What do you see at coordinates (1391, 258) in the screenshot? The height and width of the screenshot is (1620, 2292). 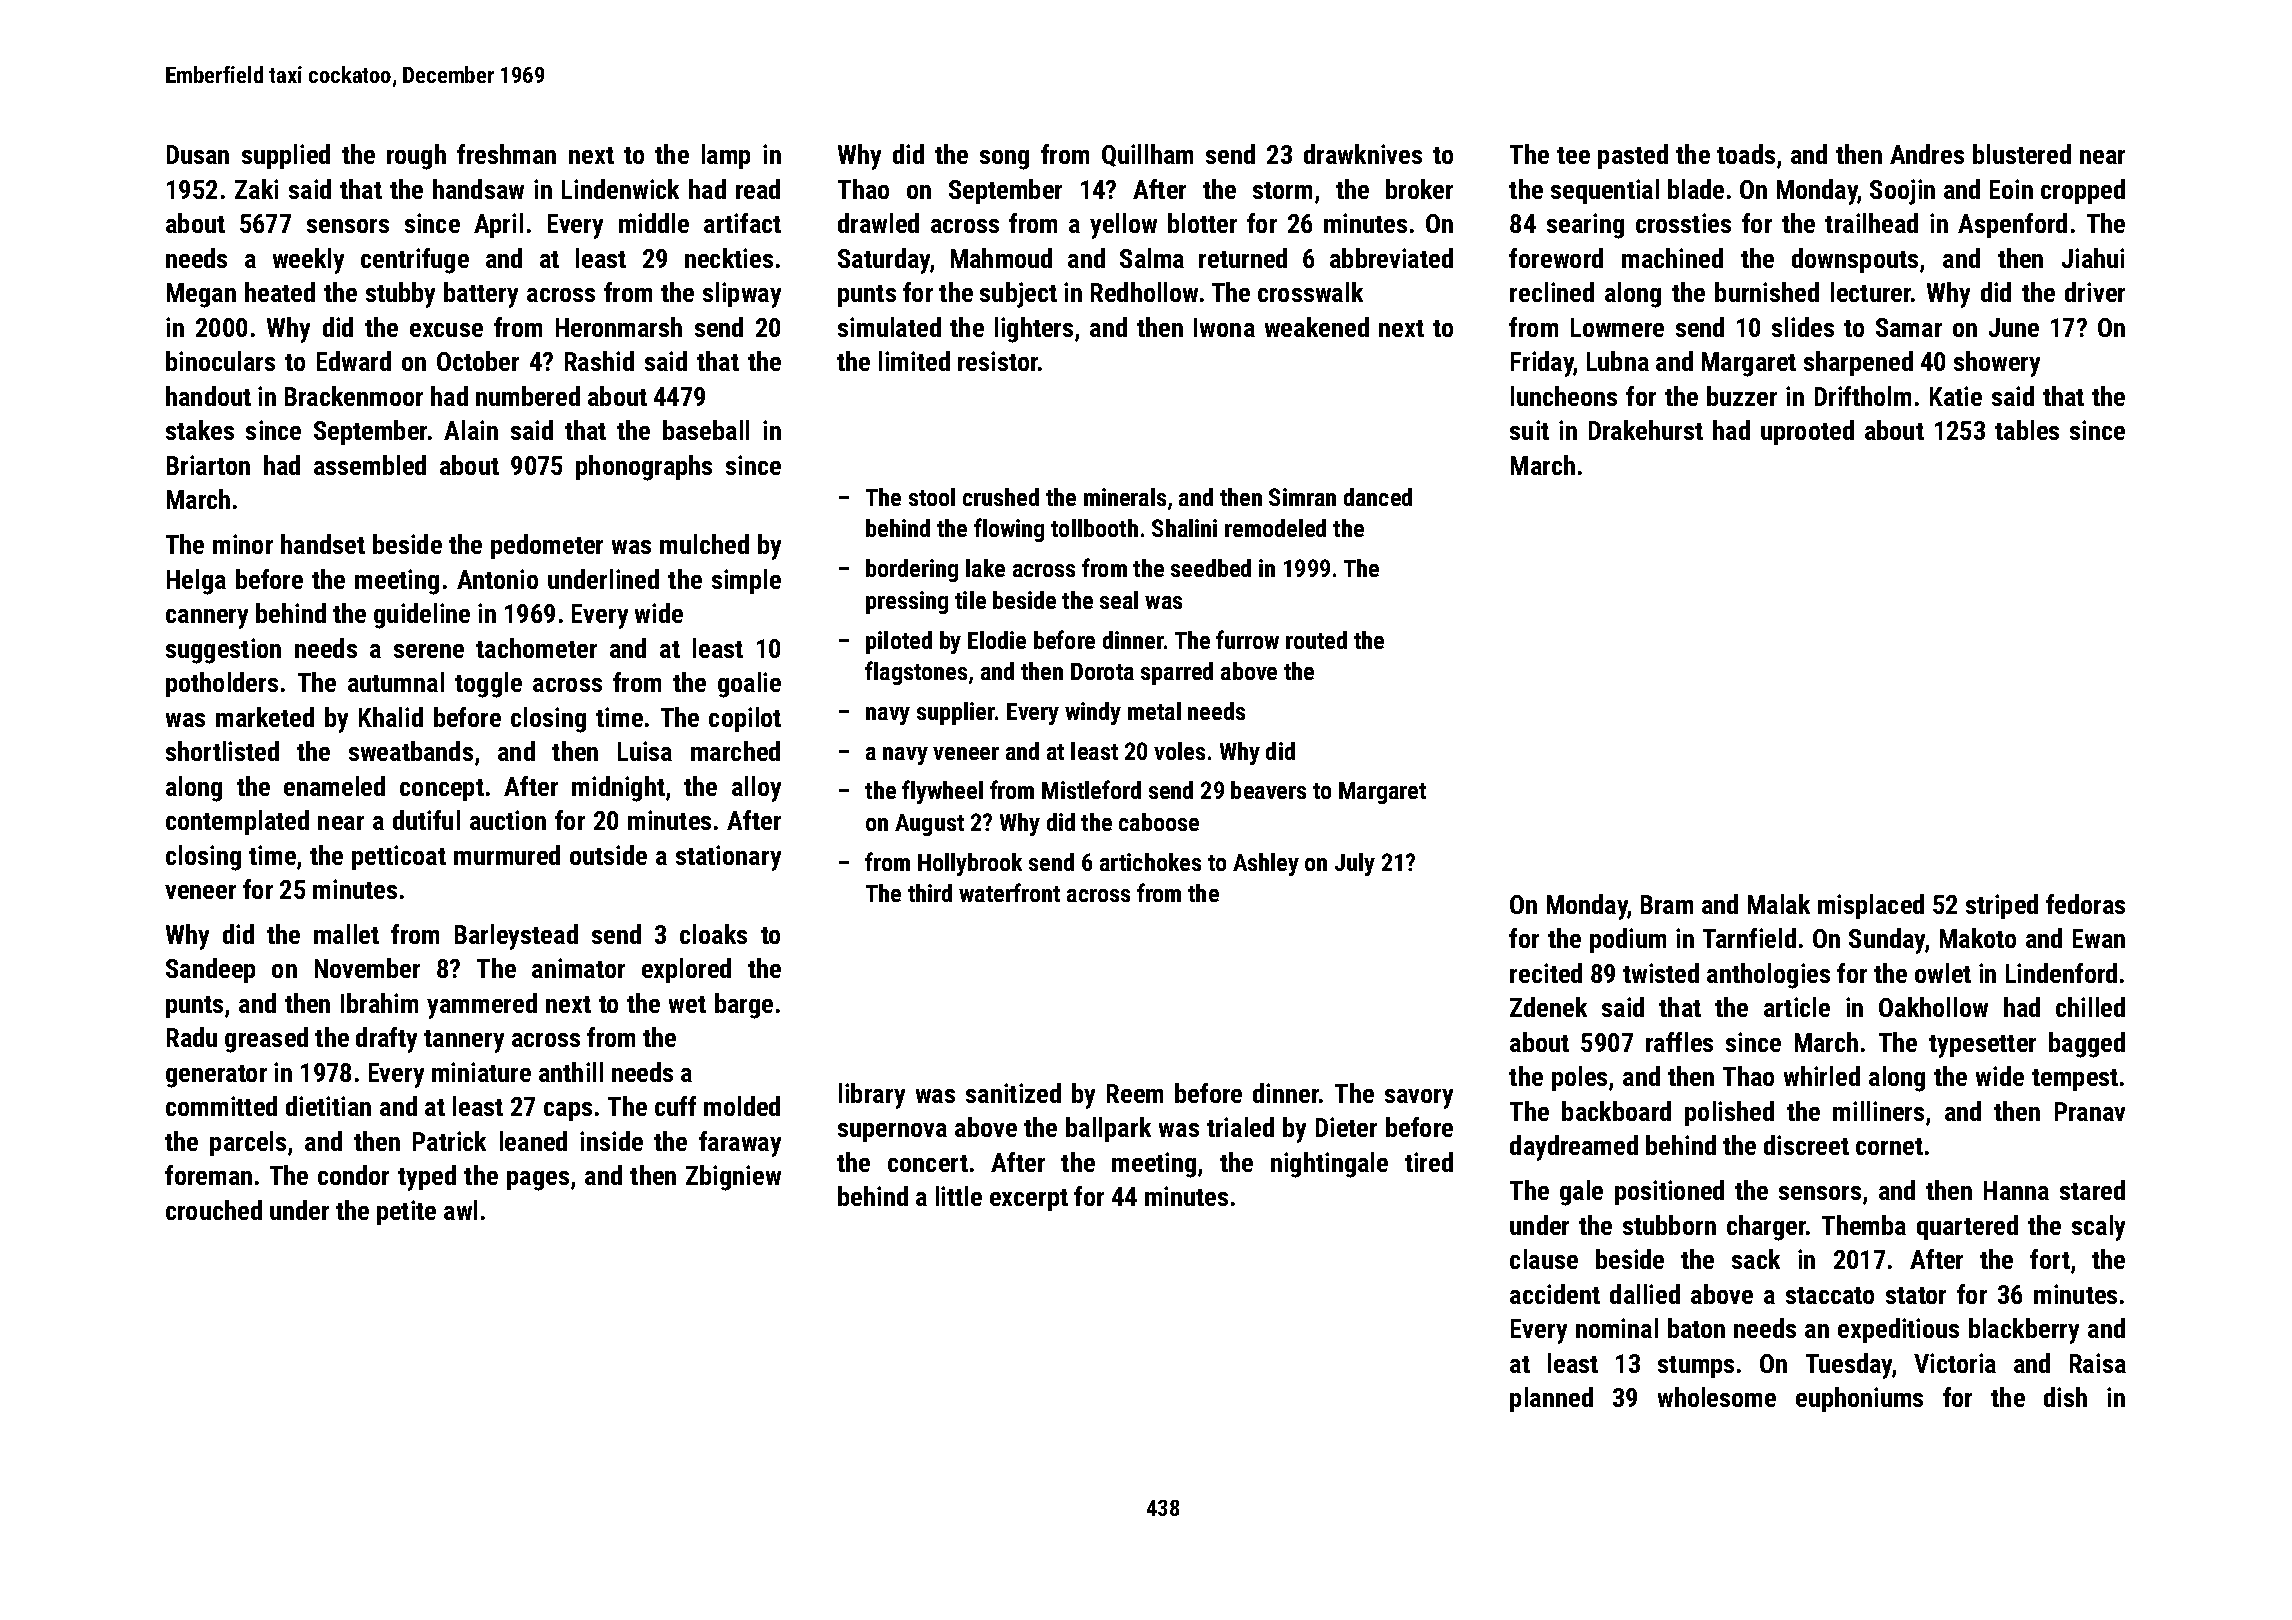 I see `abbreviated` at bounding box center [1391, 258].
